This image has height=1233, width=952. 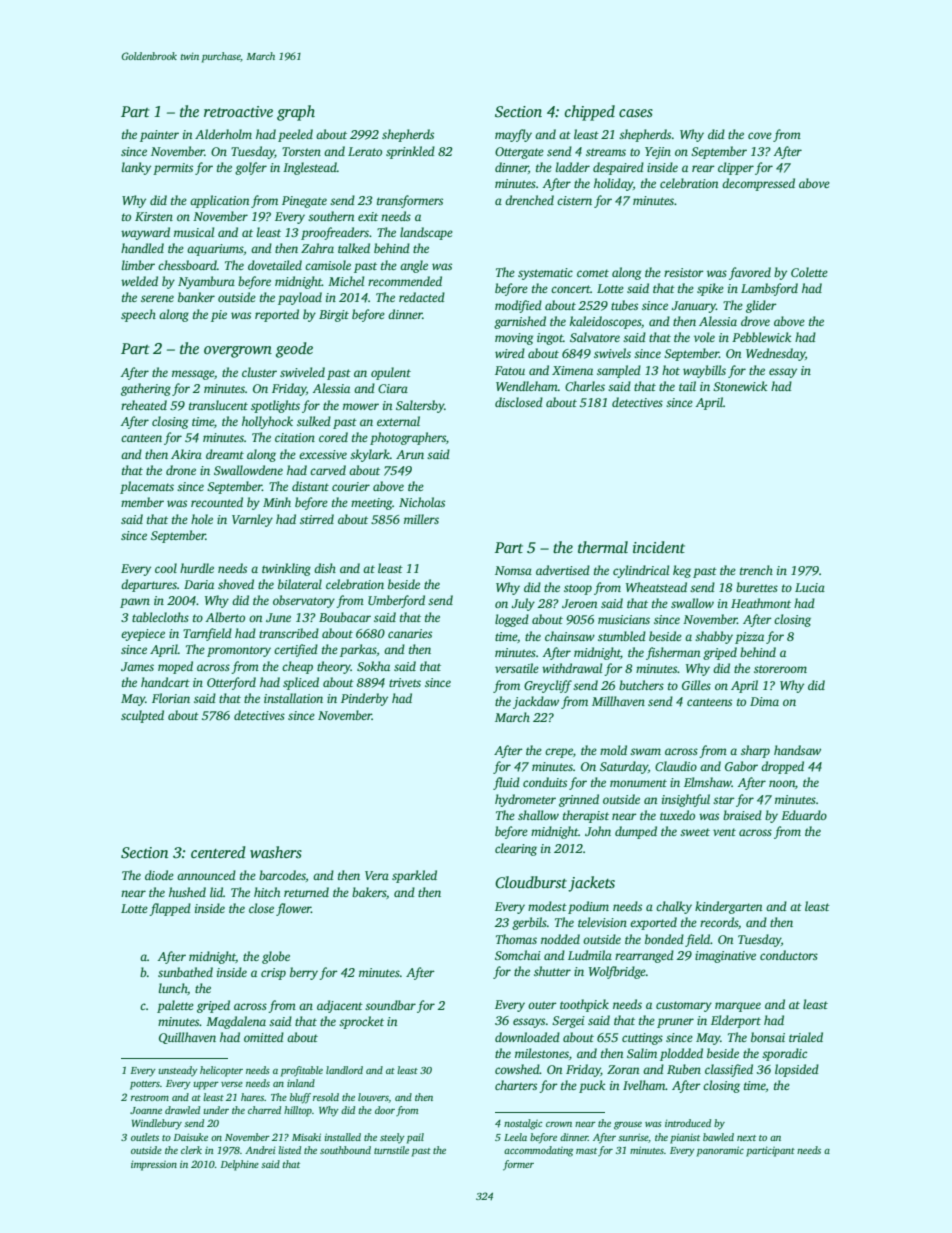 What do you see at coordinates (231, 683) in the image?
I see `Otterford` at bounding box center [231, 683].
